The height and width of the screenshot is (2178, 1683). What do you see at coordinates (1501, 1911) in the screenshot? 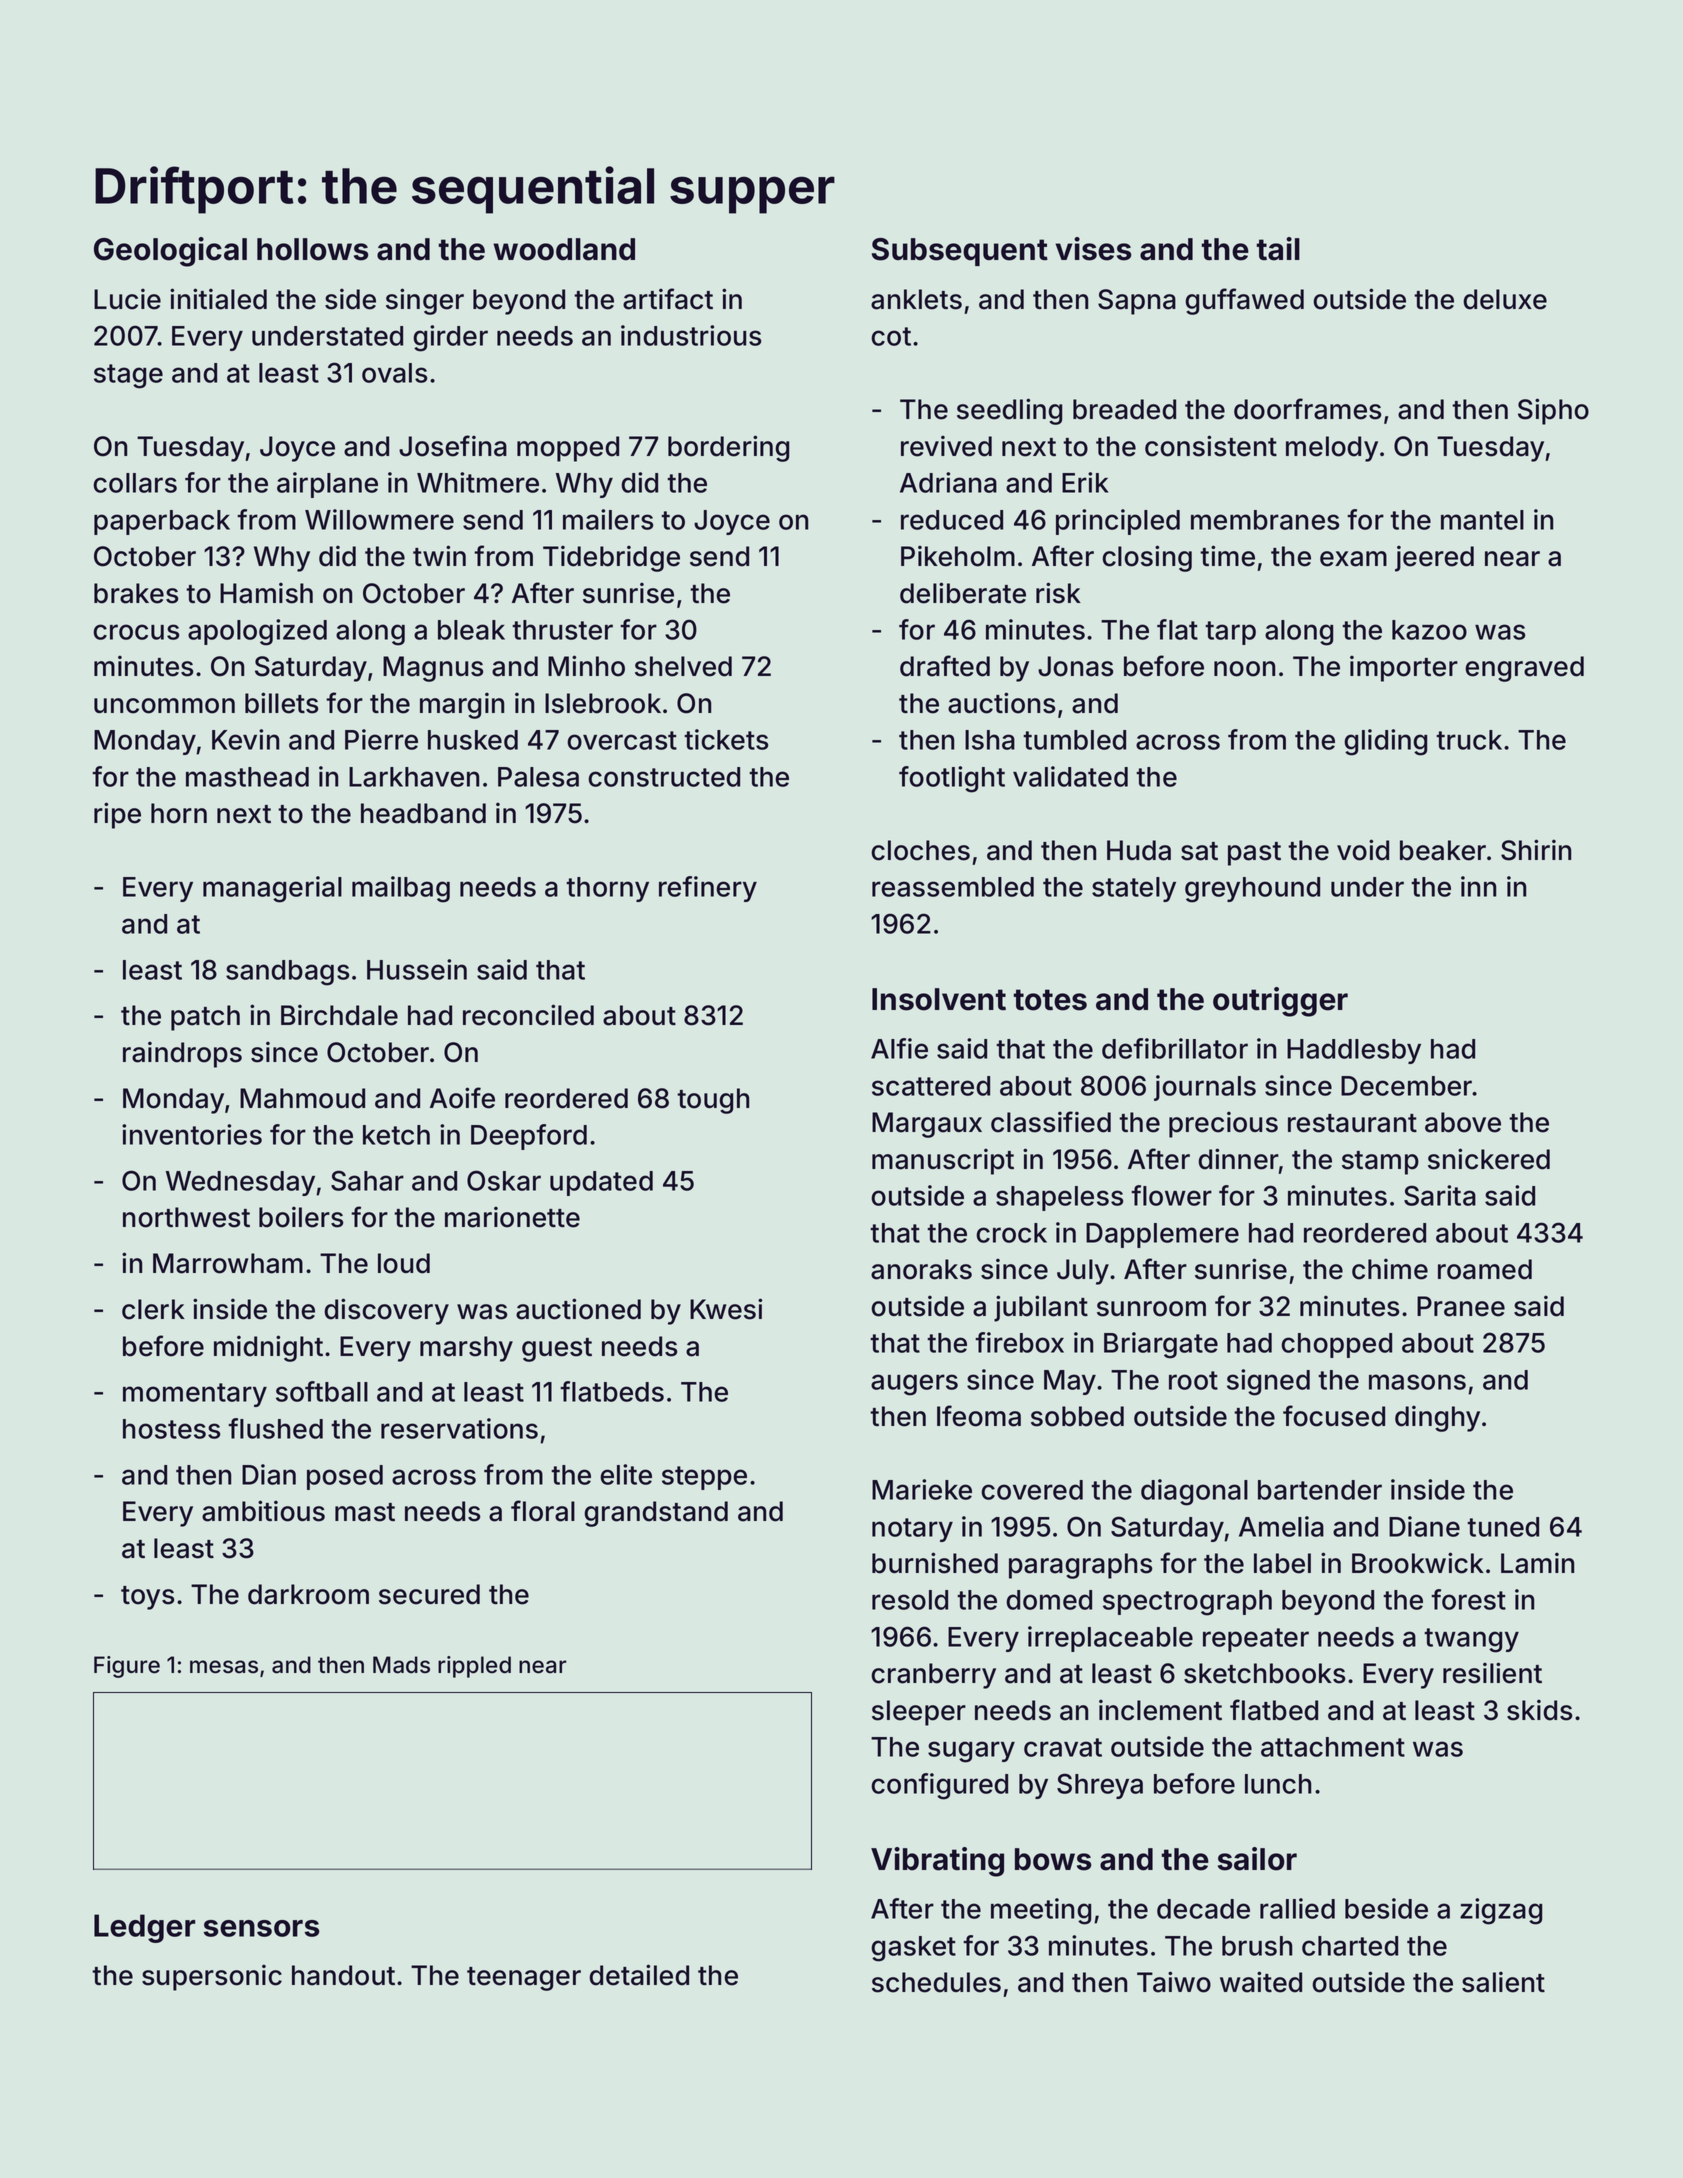
I see `zigzag` at bounding box center [1501, 1911].
